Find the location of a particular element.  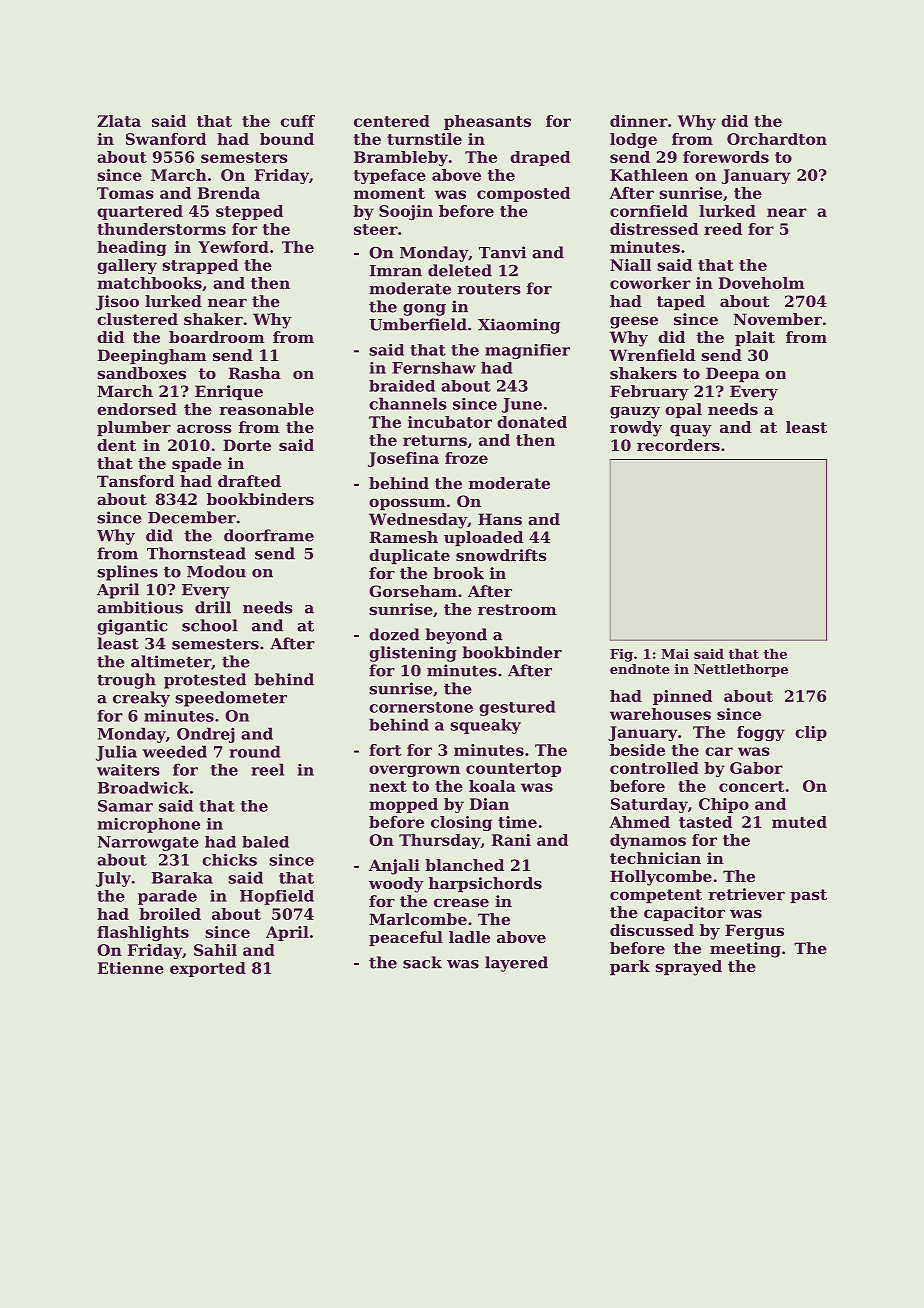

taped is located at coordinates (681, 302).
